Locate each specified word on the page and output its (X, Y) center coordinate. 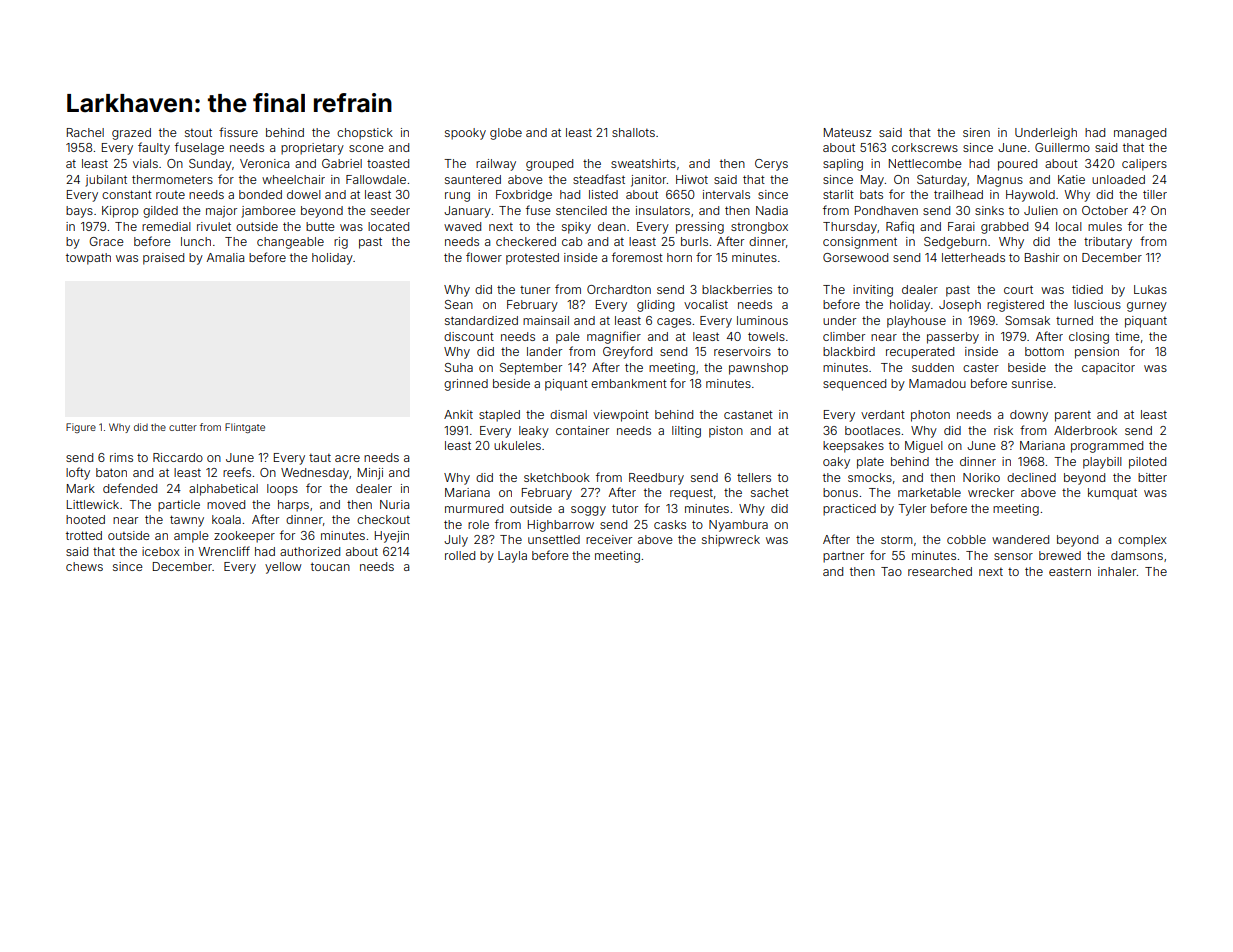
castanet (748, 414)
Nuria (394, 504)
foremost (637, 257)
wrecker (991, 492)
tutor (625, 508)
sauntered (473, 179)
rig (341, 243)
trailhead (958, 194)
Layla (512, 557)
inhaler (1117, 571)
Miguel (924, 447)
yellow (283, 568)
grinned (466, 385)
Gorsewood (855, 257)
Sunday (210, 165)
